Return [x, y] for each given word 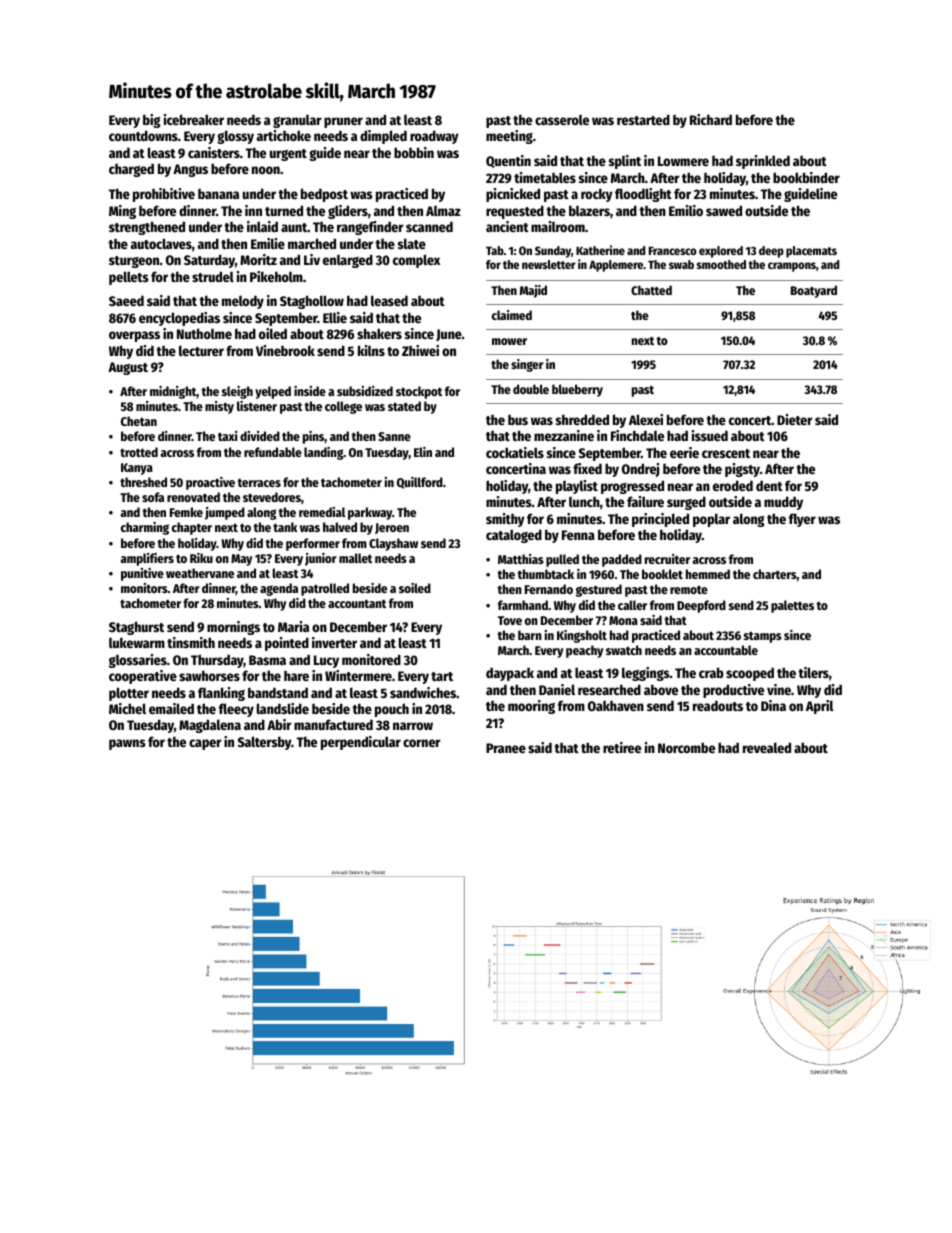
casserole [562, 119]
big [152, 121]
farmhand [523, 605]
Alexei [646, 419]
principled [660, 520]
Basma [267, 660]
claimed [512, 315]
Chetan [139, 421]
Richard [711, 119]
